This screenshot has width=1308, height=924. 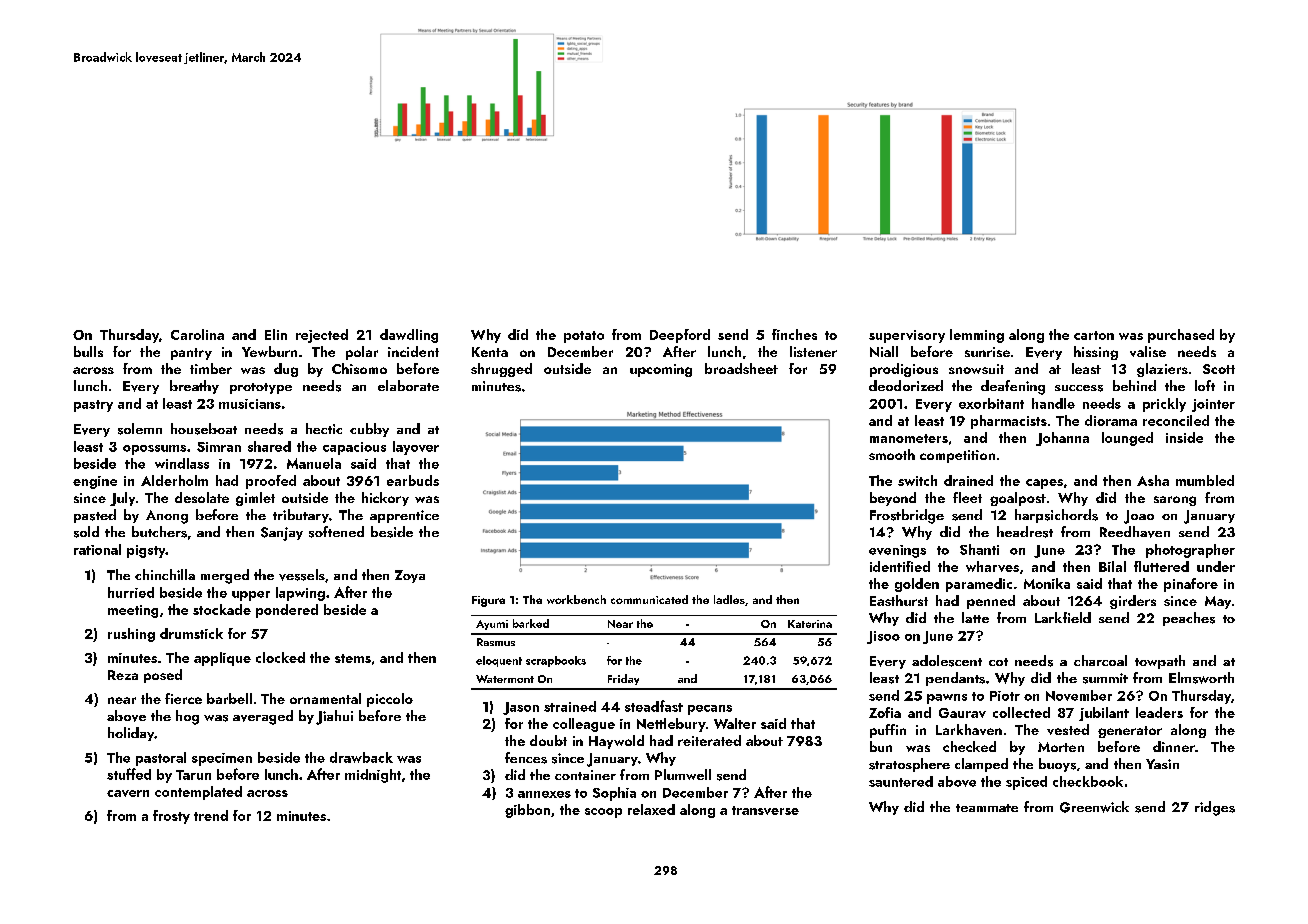 I want to click on stockade, so click(x=222, y=609).
